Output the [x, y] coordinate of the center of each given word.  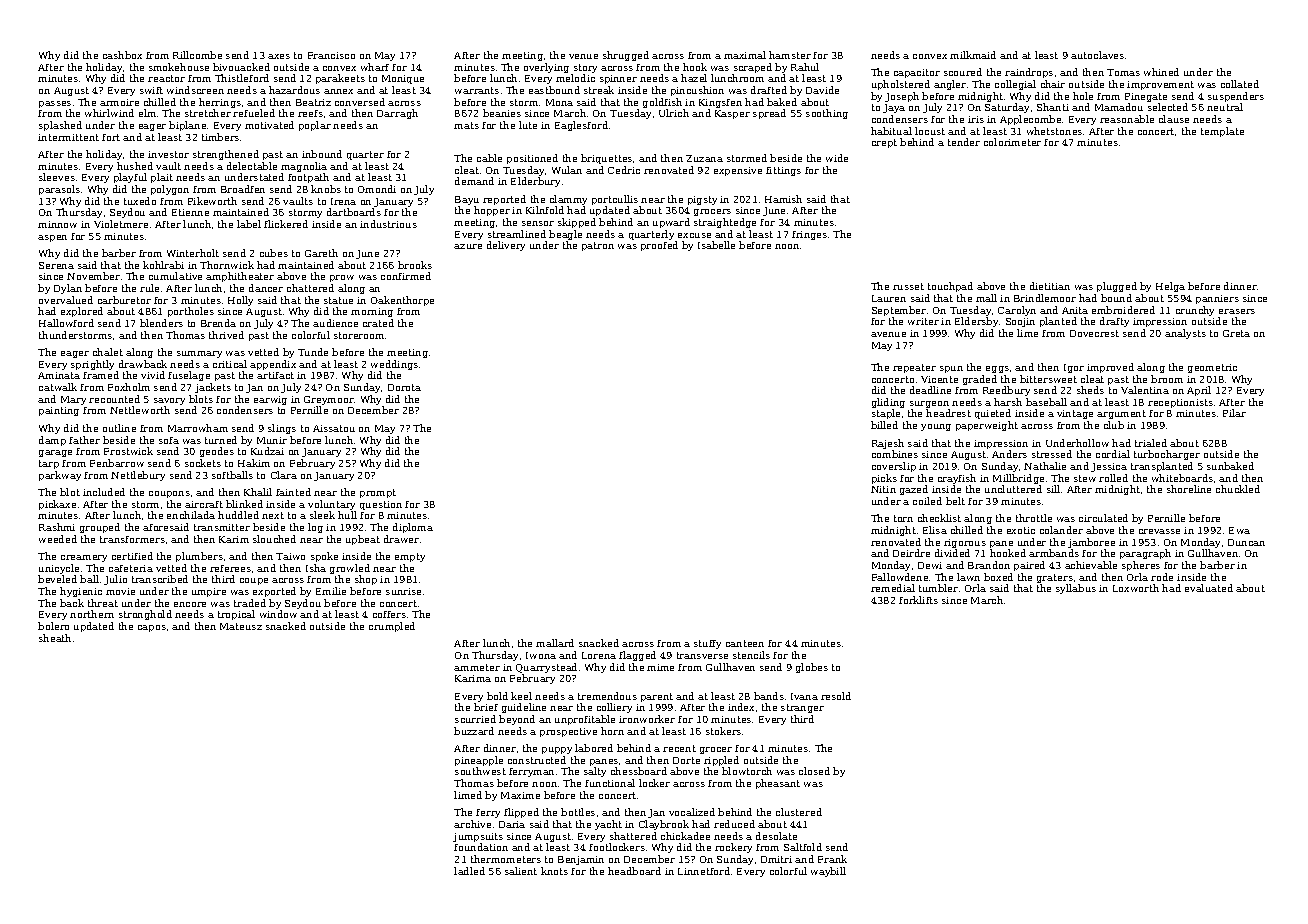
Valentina [1145, 390]
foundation [481, 847]
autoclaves [1097, 55]
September [899, 311]
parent [657, 697]
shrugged [626, 56]
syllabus [1076, 589]
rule [149, 288]
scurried [475, 719]
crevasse [1159, 531]
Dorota [404, 387]
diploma [413, 528]
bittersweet [1048, 379]
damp [52, 441]
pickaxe [57, 505]
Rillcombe [197, 55]
